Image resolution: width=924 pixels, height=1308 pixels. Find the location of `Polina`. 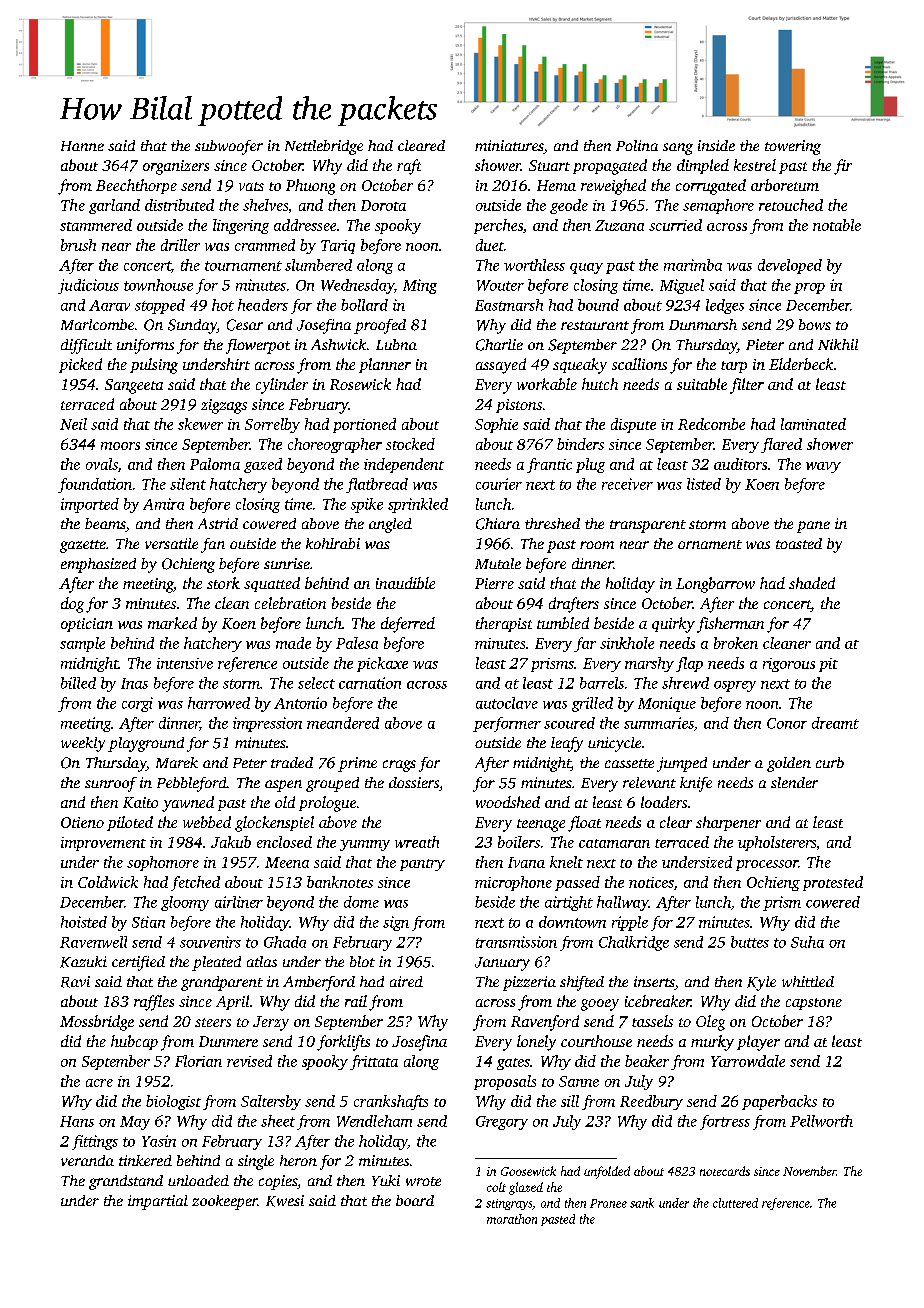

Polina is located at coordinates (637, 145).
